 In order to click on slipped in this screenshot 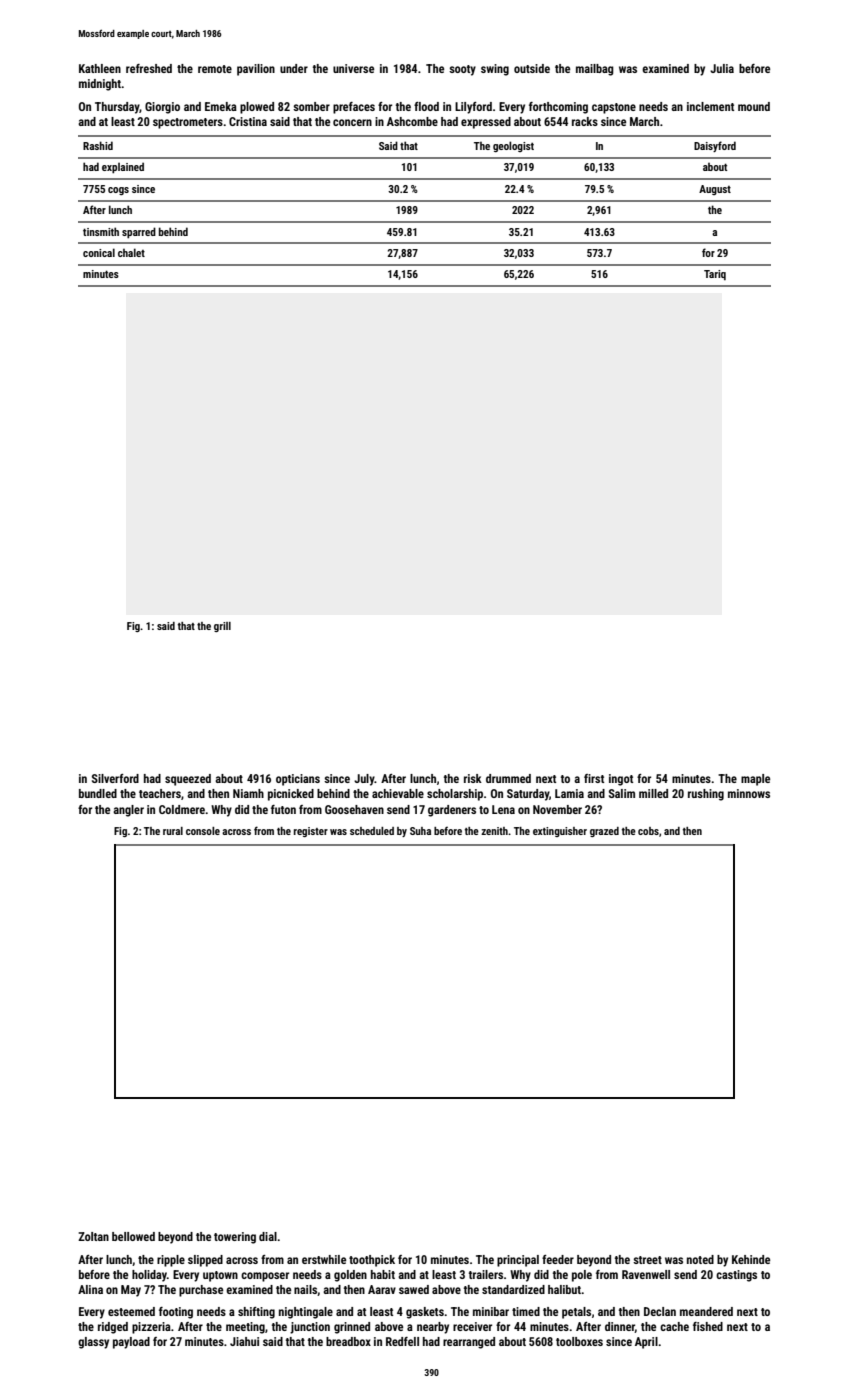, I will do `click(205, 1261)`.
